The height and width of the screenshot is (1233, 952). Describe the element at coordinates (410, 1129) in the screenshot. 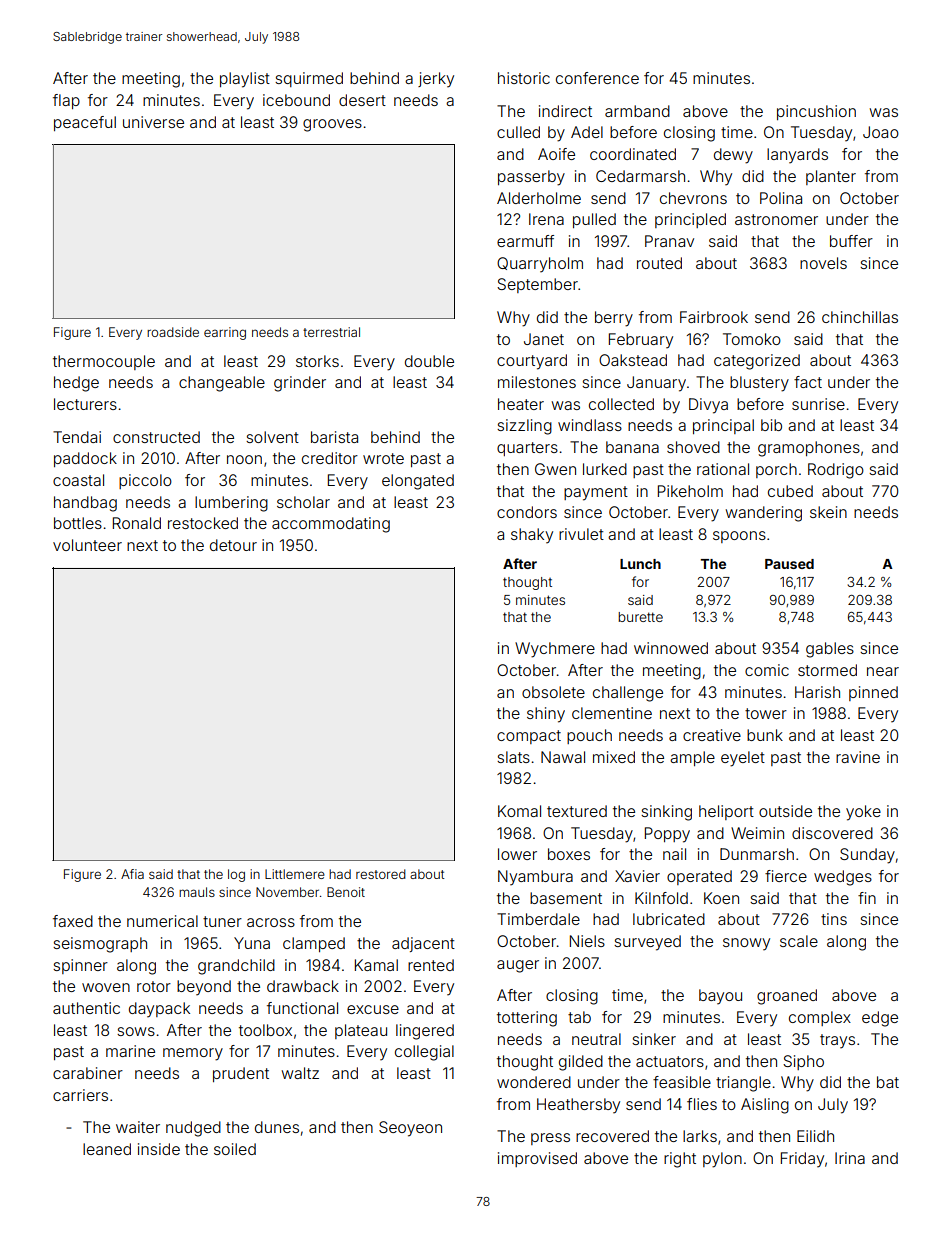

I see `Seoyeon` at that location.
